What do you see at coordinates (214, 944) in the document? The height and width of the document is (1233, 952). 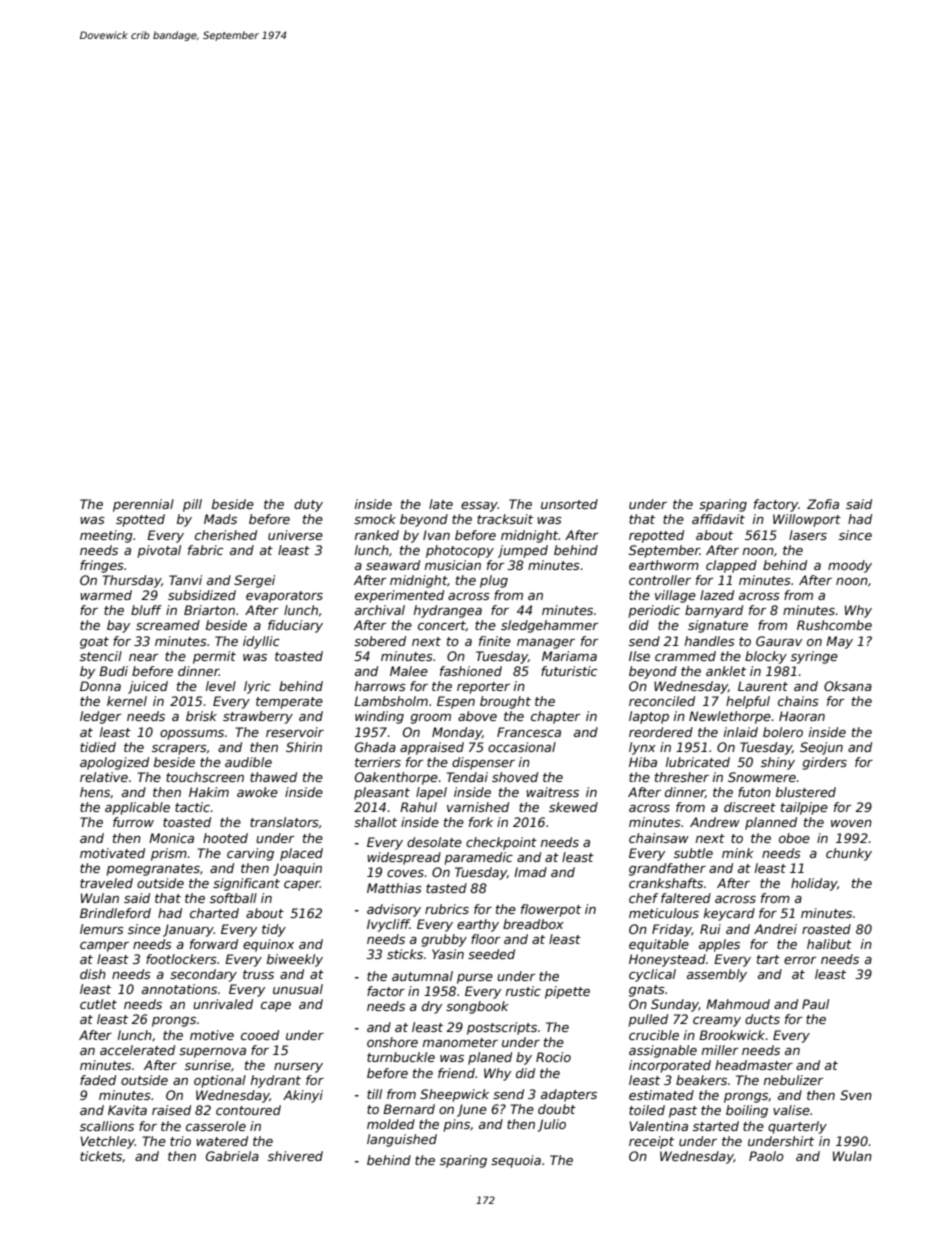 I see `forward` at bounding box center [214, 944].
